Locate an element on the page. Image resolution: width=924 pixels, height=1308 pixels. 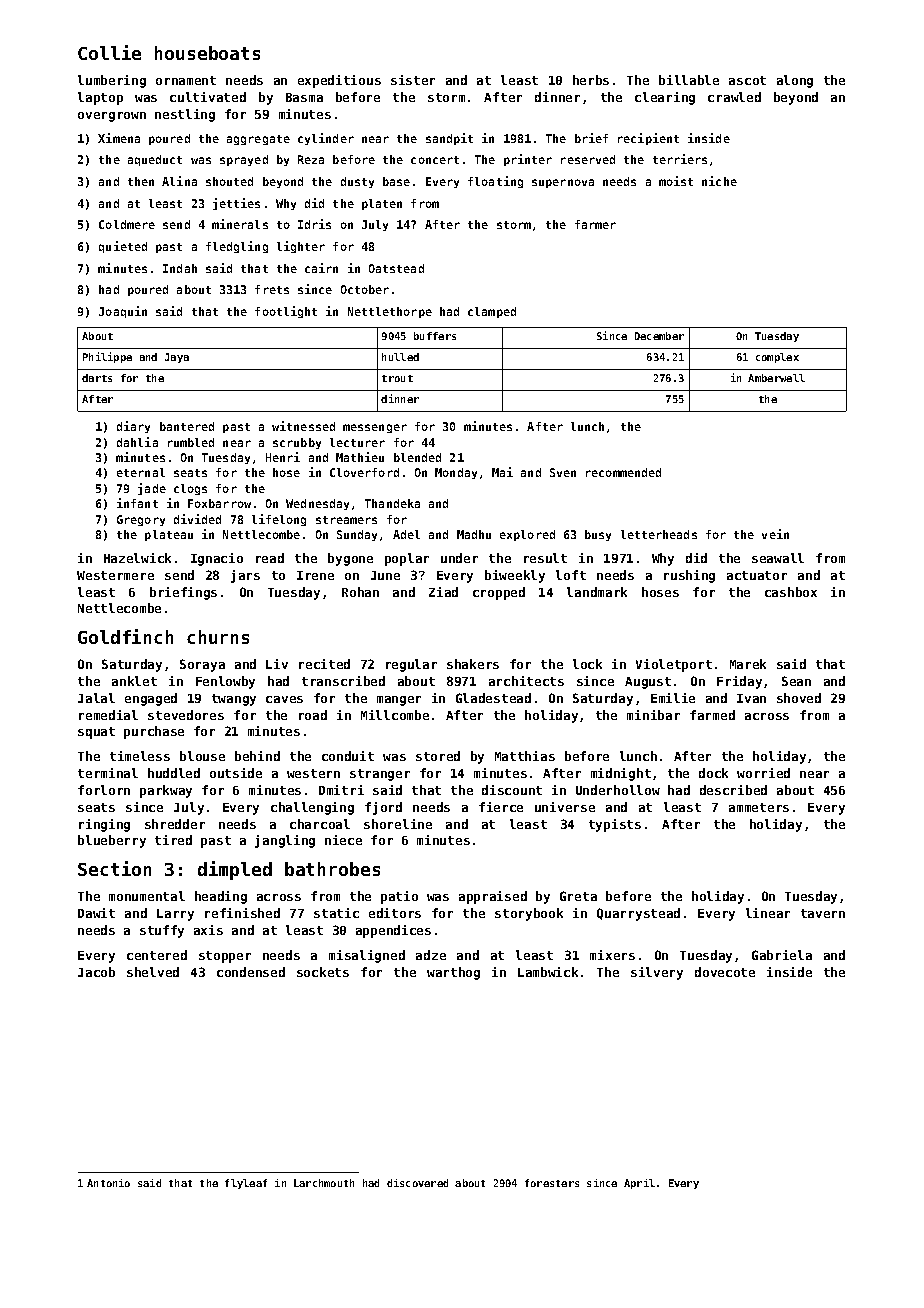
Mai is located at coordinates (502, 472).
